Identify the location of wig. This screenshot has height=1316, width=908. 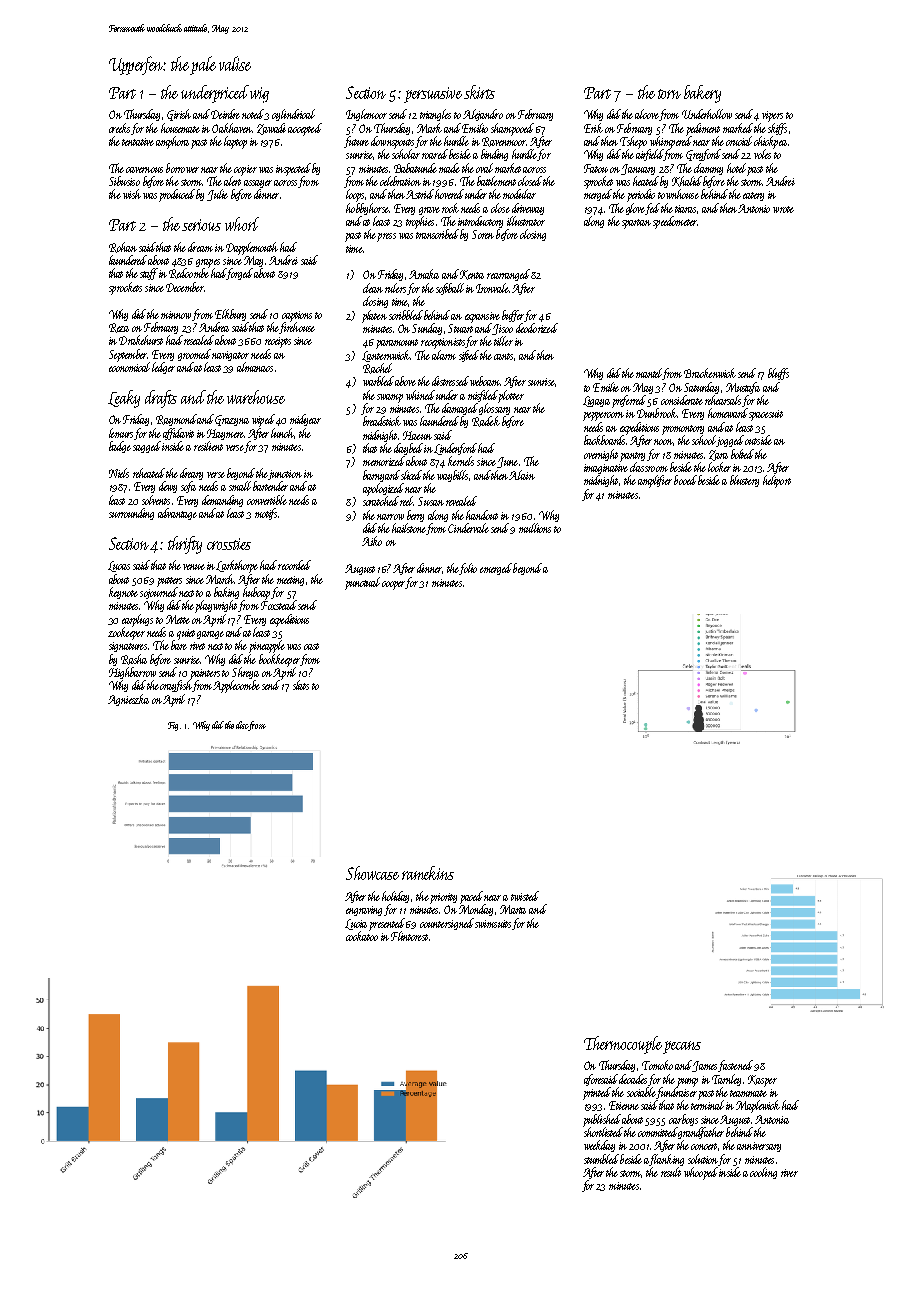
(259, 95).
